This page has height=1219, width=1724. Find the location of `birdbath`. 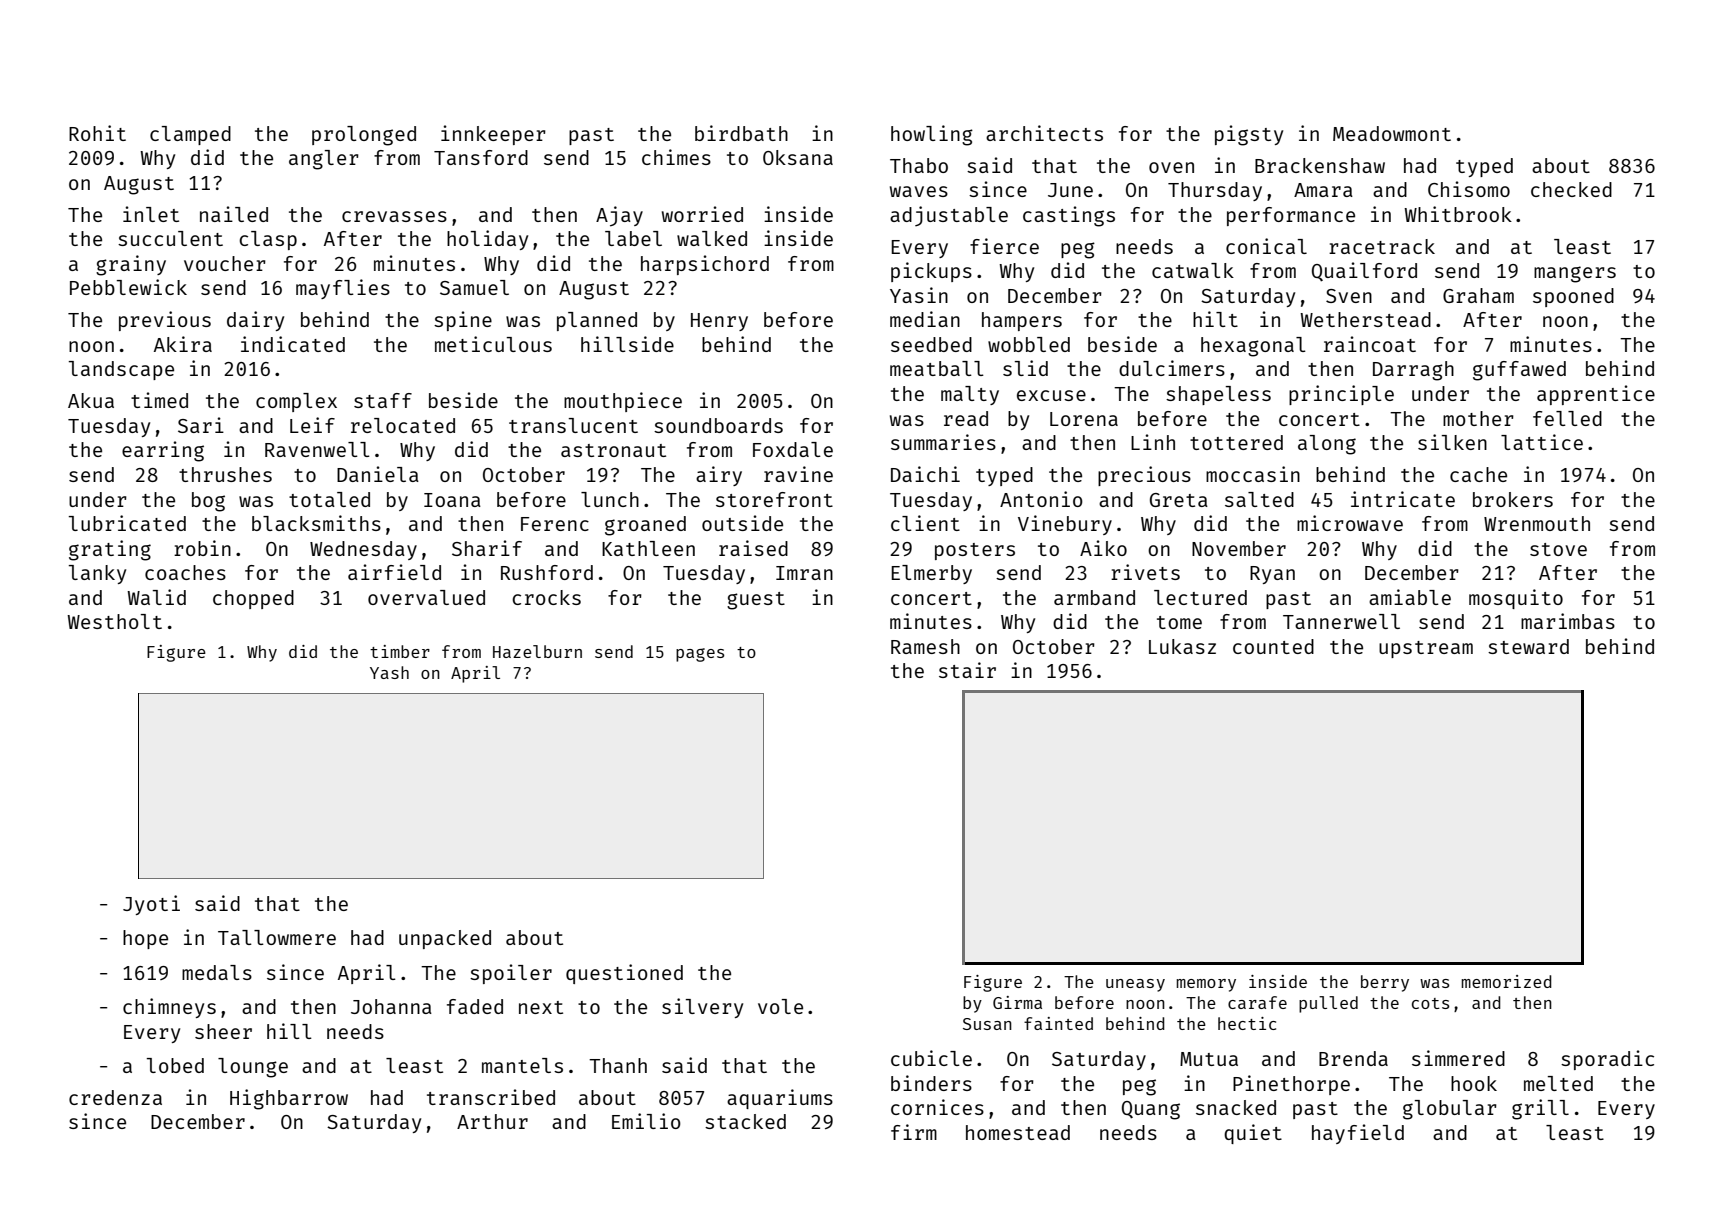

birdbath is located at coordinates (741, 133).
